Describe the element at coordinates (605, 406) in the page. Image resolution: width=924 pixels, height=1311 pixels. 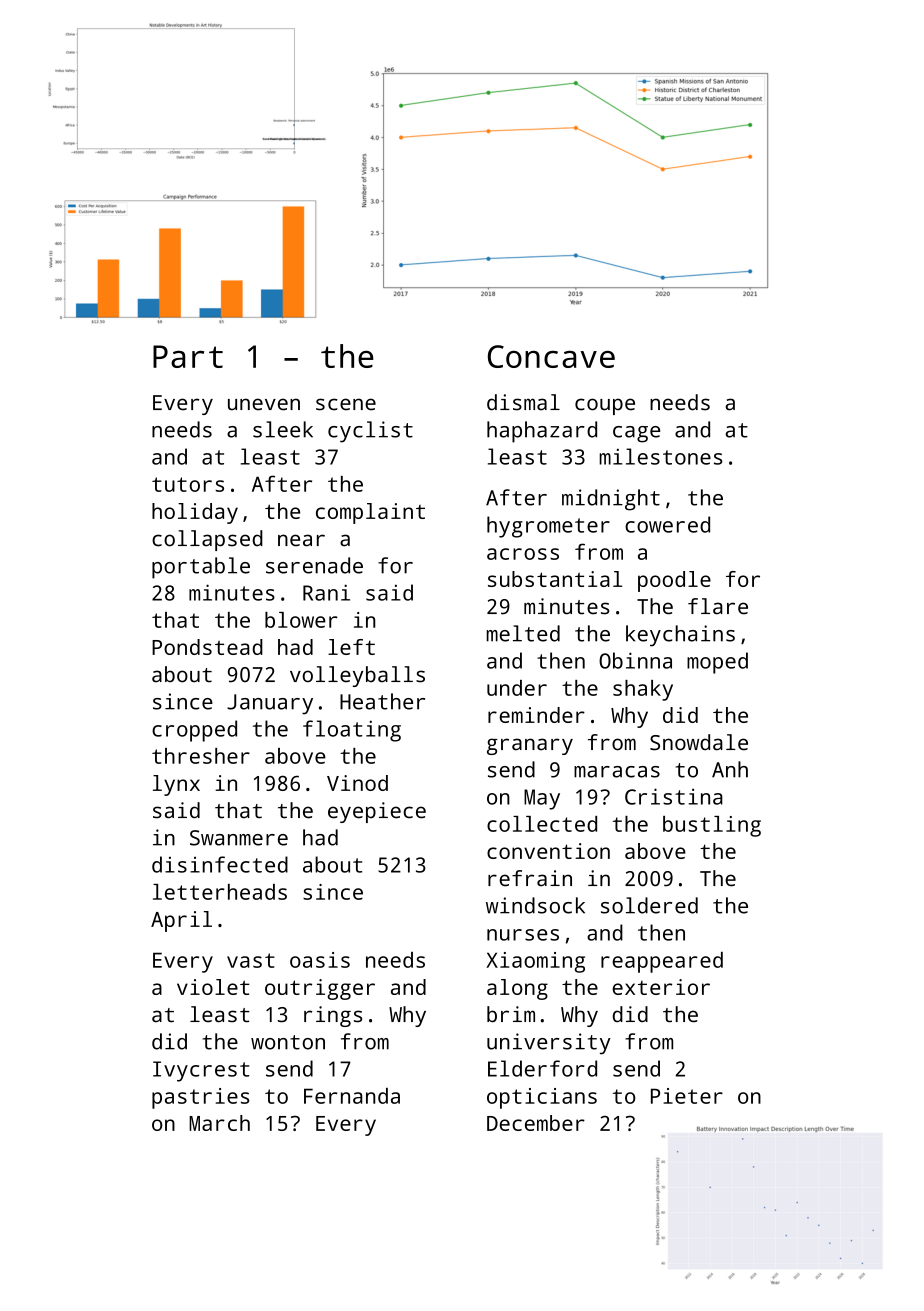
I see `coupe` at that location.
